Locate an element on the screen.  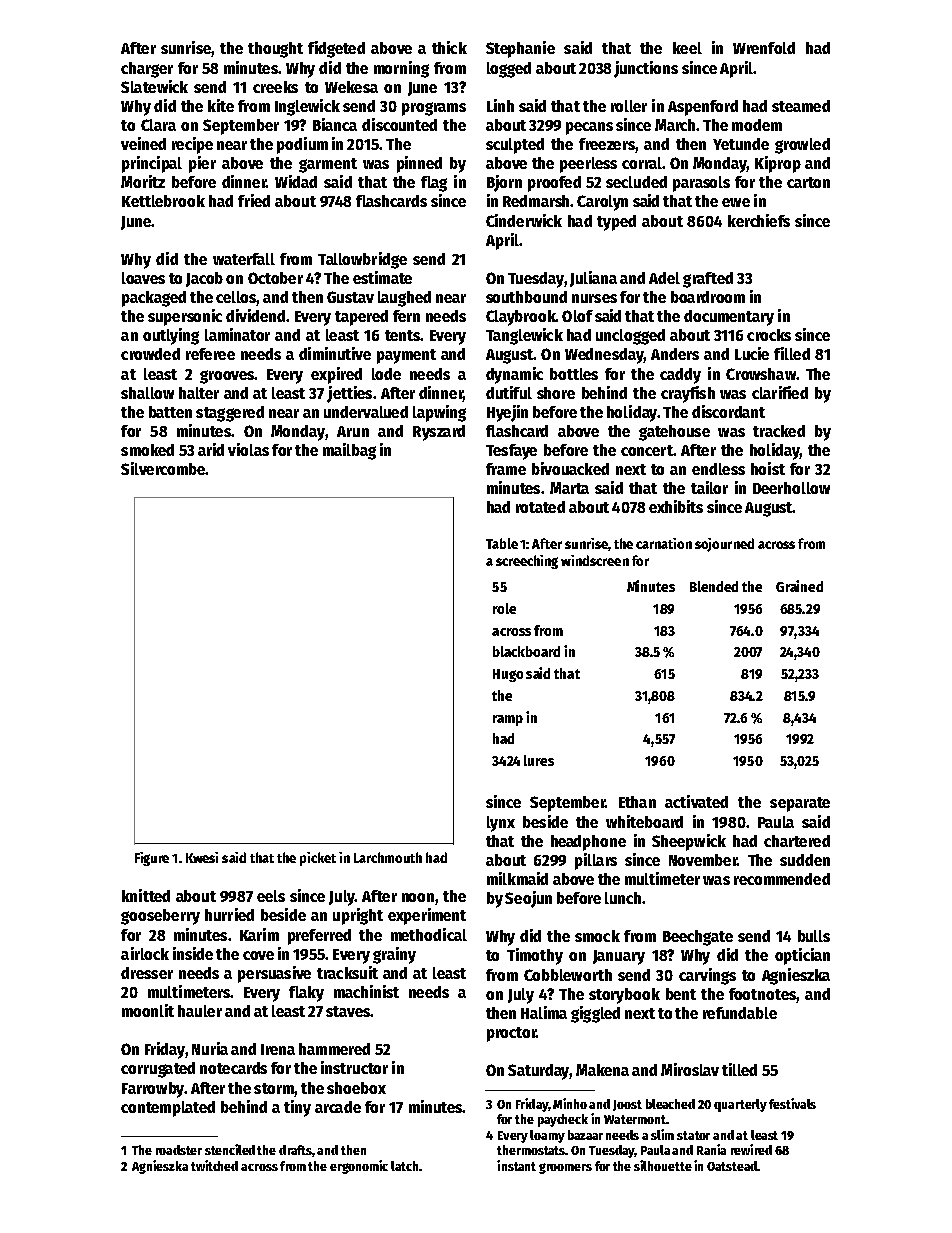
Kwesi is located at coordinates (202, 857).
